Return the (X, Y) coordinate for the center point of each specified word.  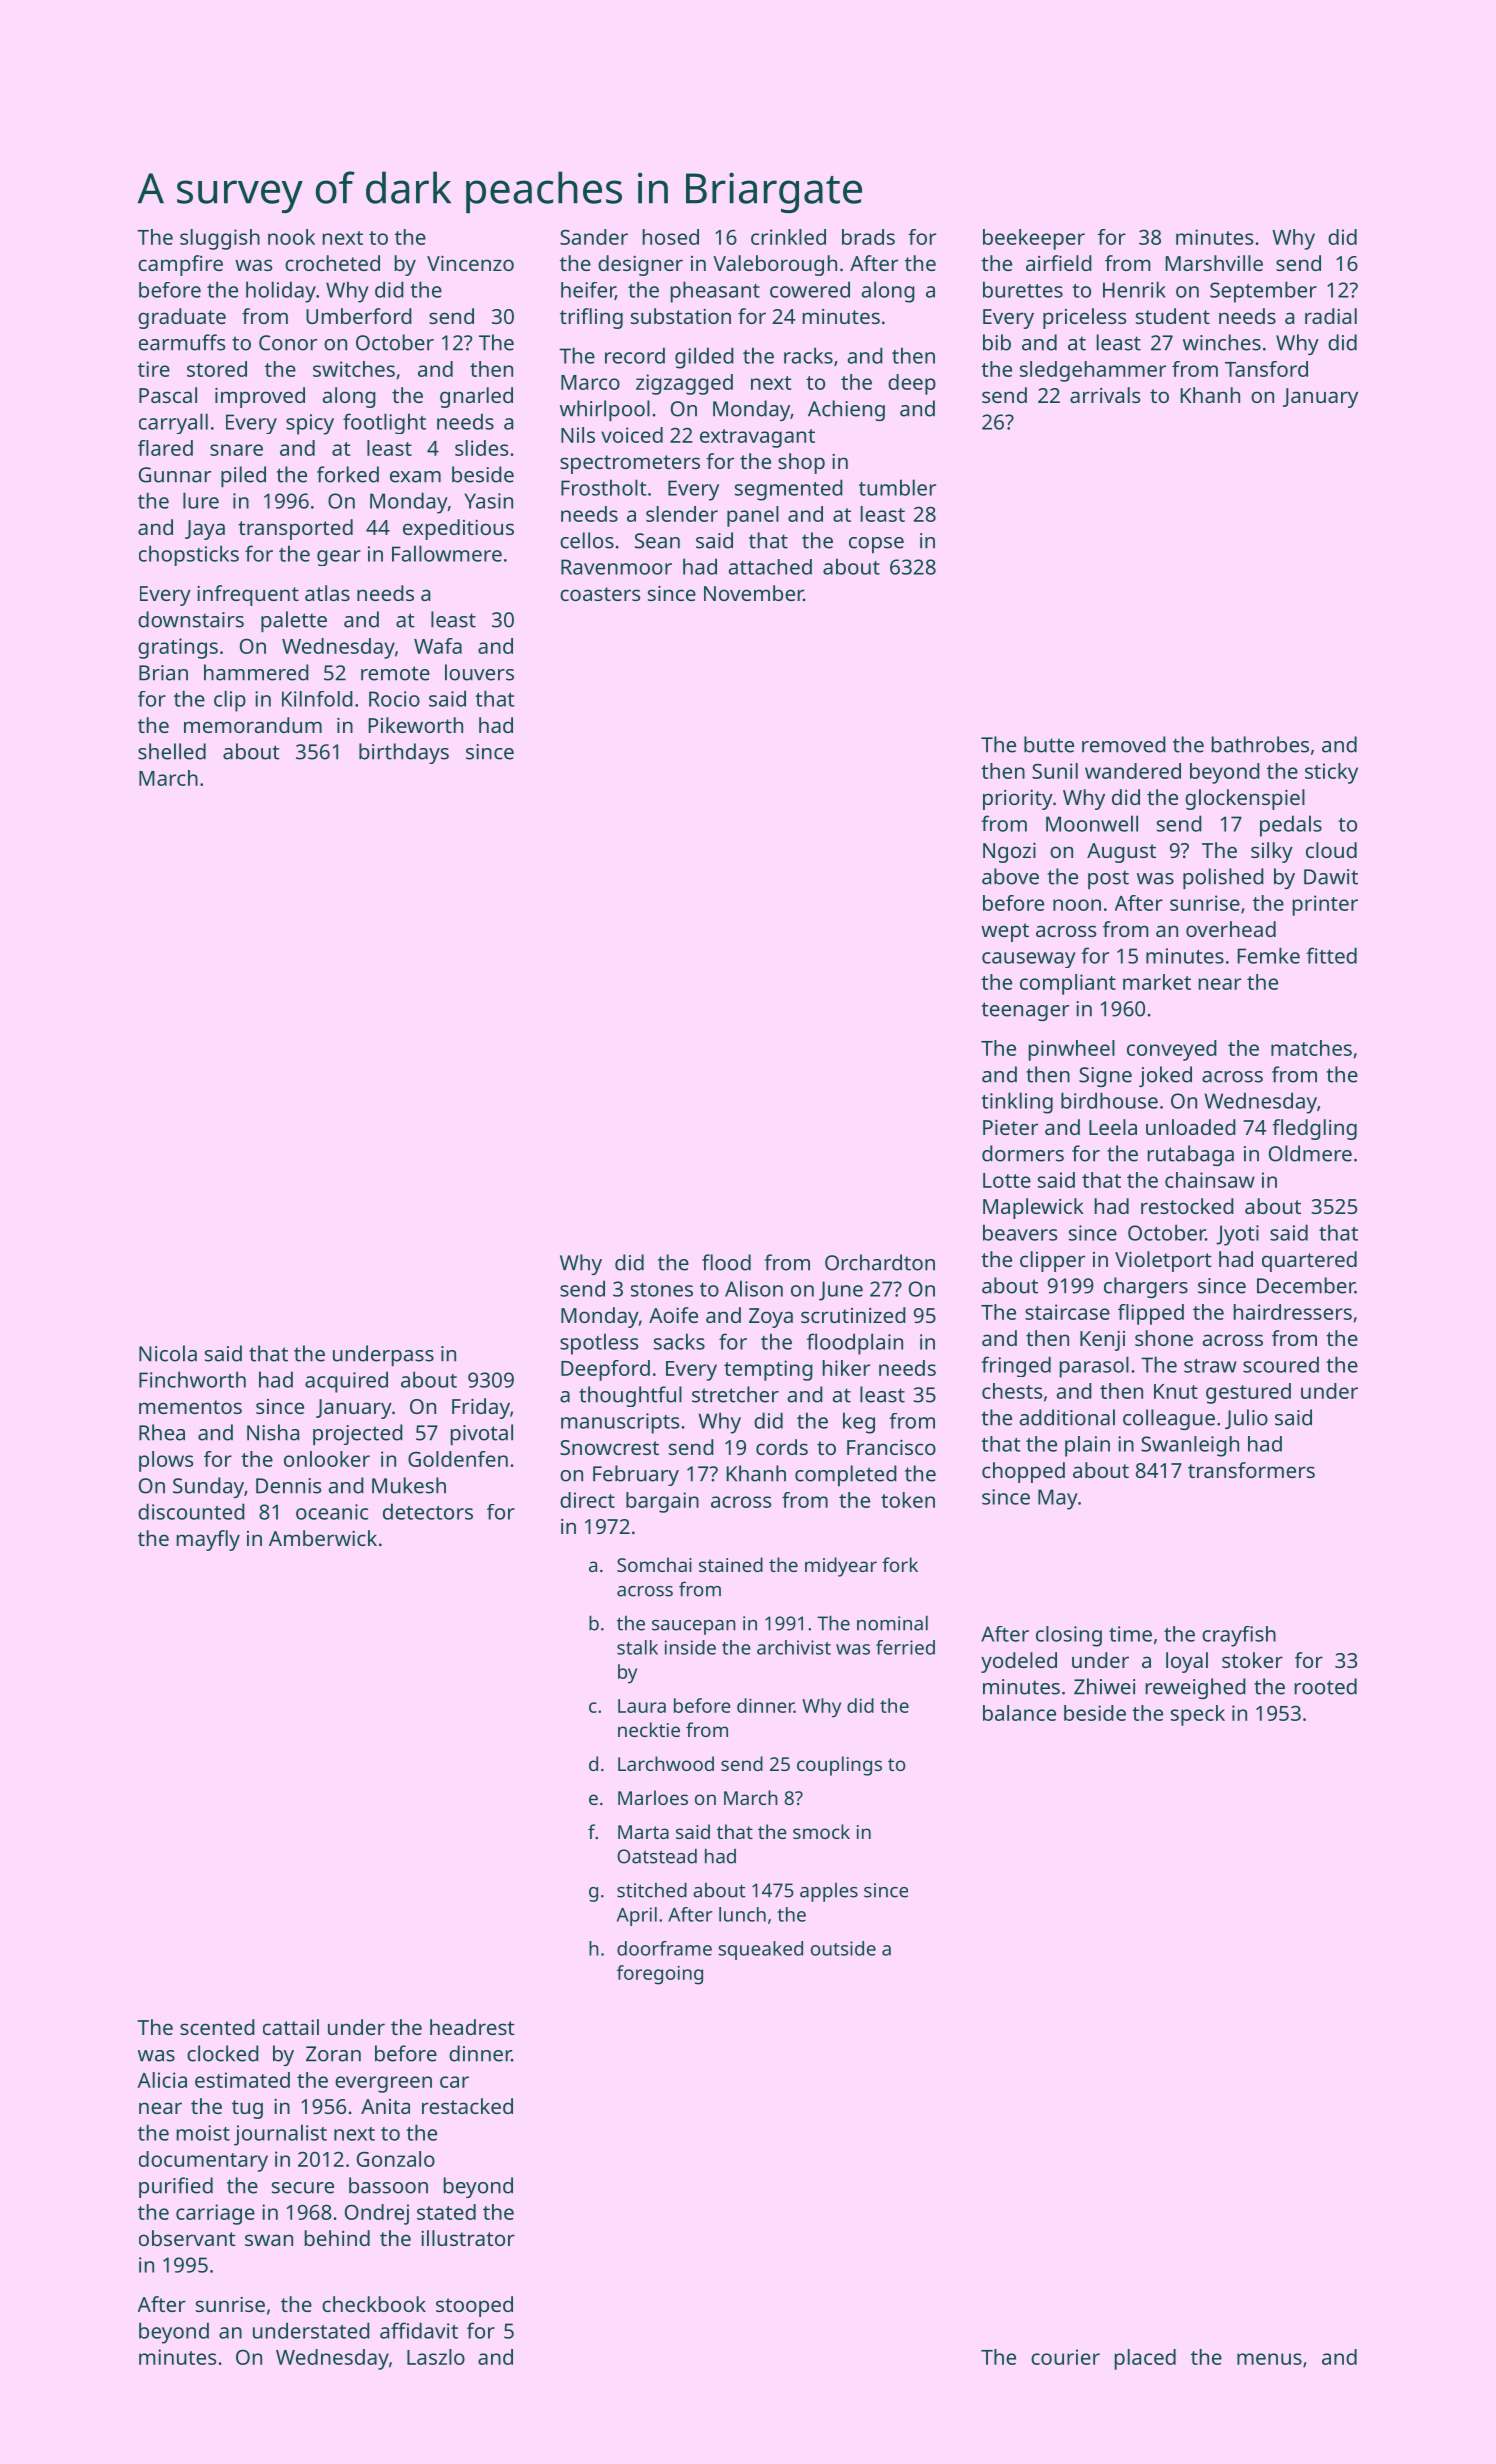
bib (997, 342)
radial (1331, 316)
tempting (768, 1370)
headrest (472, 2027)
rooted (1326, 1686)
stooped (474, 2306)
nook (291, 237)
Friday (481, 1408)
